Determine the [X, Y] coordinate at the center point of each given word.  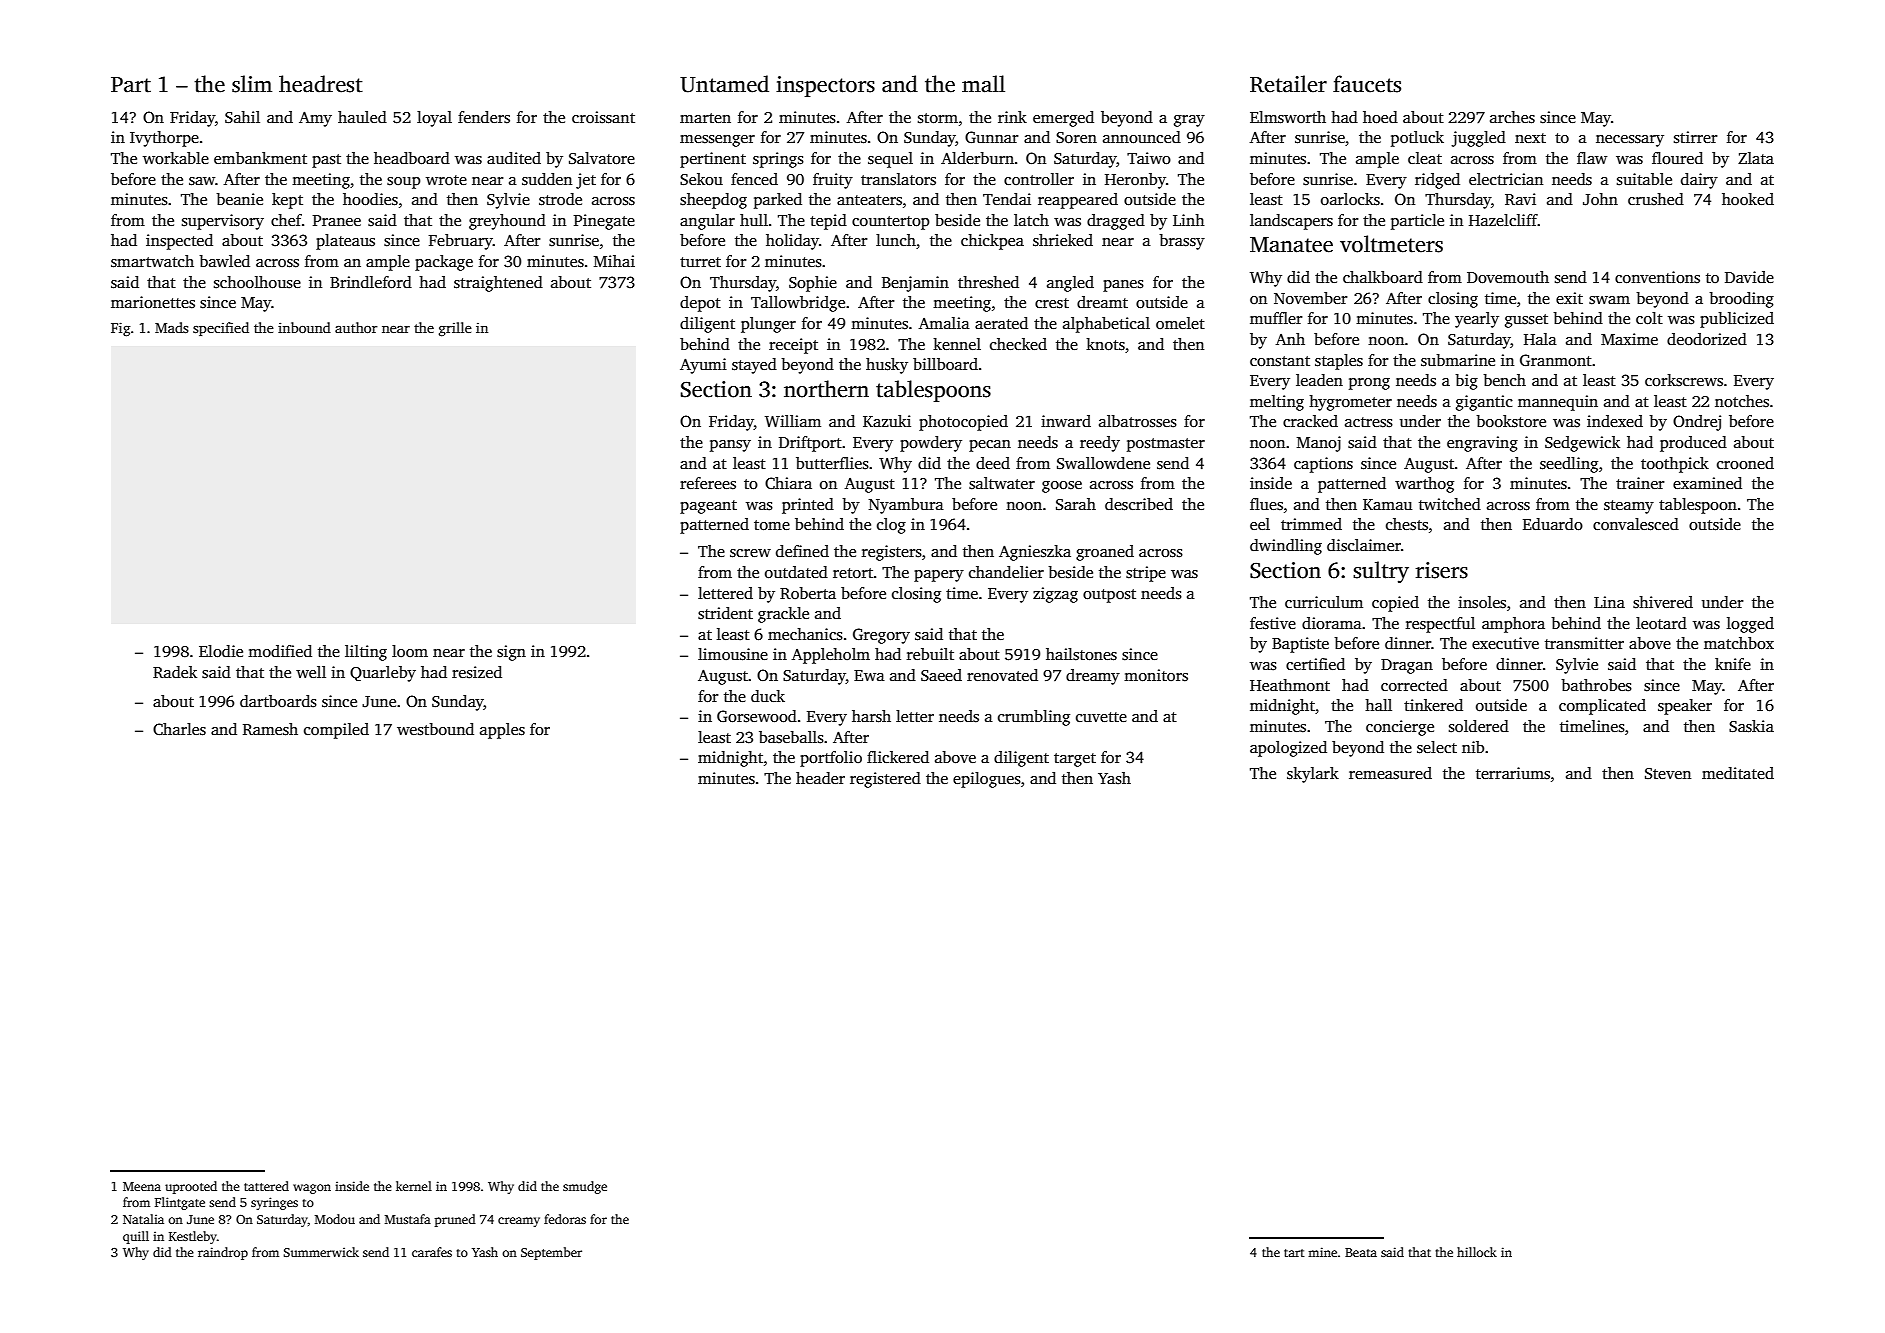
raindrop [223, 1253]
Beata [1361, 1252]
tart [1294, 1253]
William [793, 421]
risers [1442, 570]
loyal [434, 119]
